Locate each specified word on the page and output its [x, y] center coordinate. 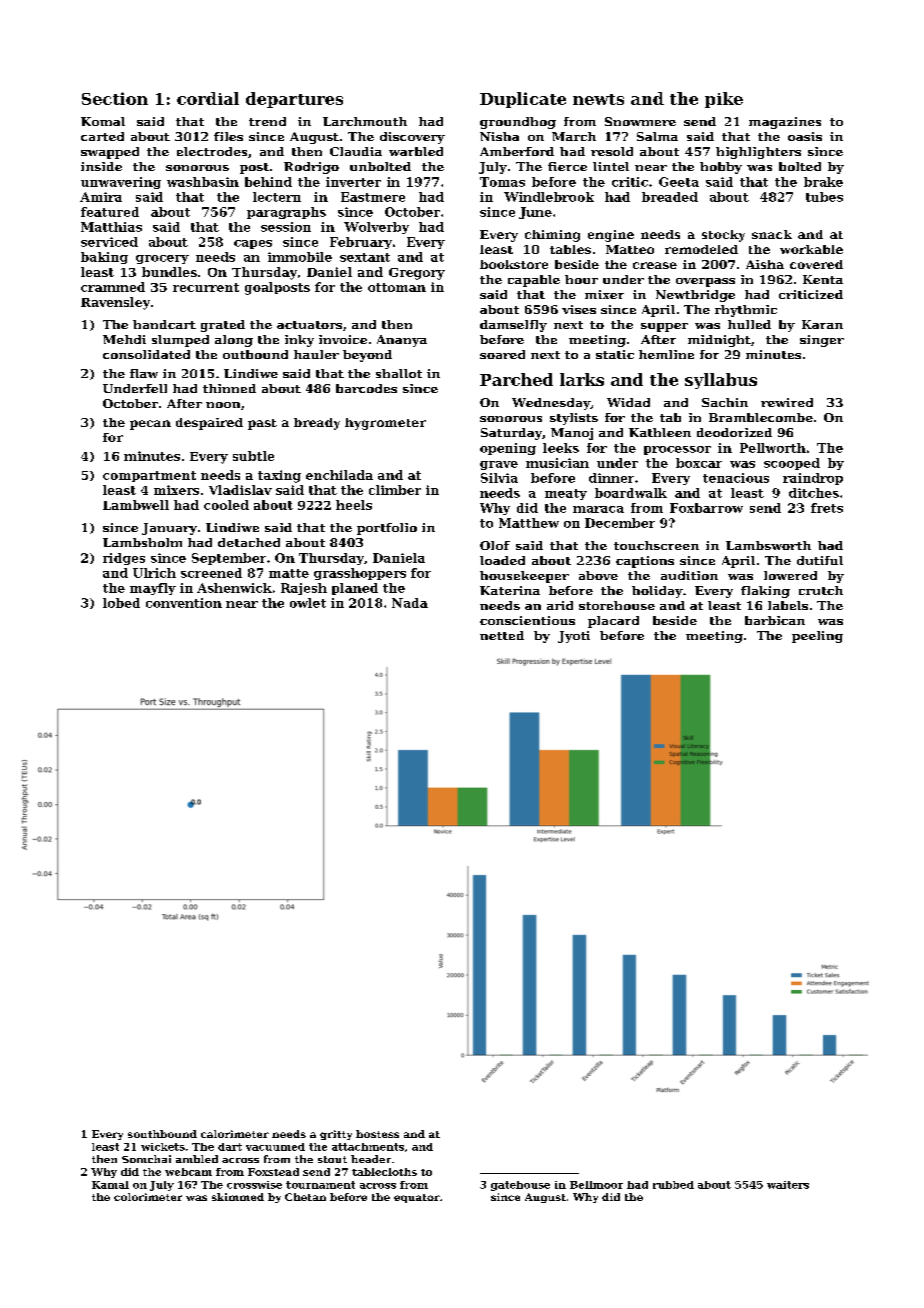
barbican [775, 620]
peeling [817, 637]
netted [502, 635]
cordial [208, 98]
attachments [368, 1147]
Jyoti [574, 637]
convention [184, 603]
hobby [721, 168]
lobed [121, 603]
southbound [162, 1134]
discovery [412, 138]
